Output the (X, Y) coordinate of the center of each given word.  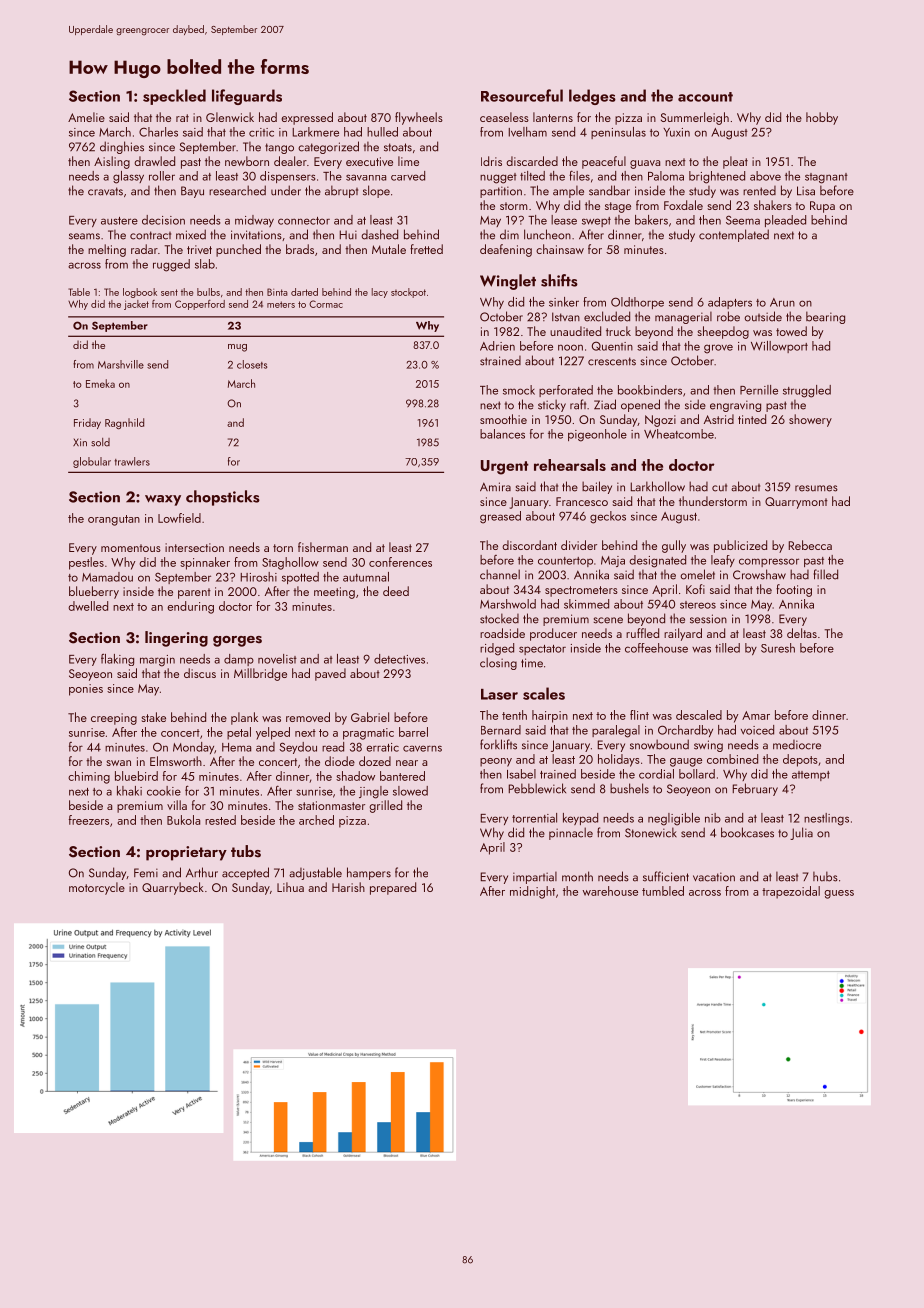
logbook (140, 293)
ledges (592, 97)
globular (92, 462)
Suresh (778, 648)
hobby (822, 118)
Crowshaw (759, 574)
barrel (413, 732)
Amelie (86, 117)
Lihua (290, 887)
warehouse (610, 891)
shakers (773, 205)
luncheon (547, 234)
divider (579, 545)
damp (239, 660)
